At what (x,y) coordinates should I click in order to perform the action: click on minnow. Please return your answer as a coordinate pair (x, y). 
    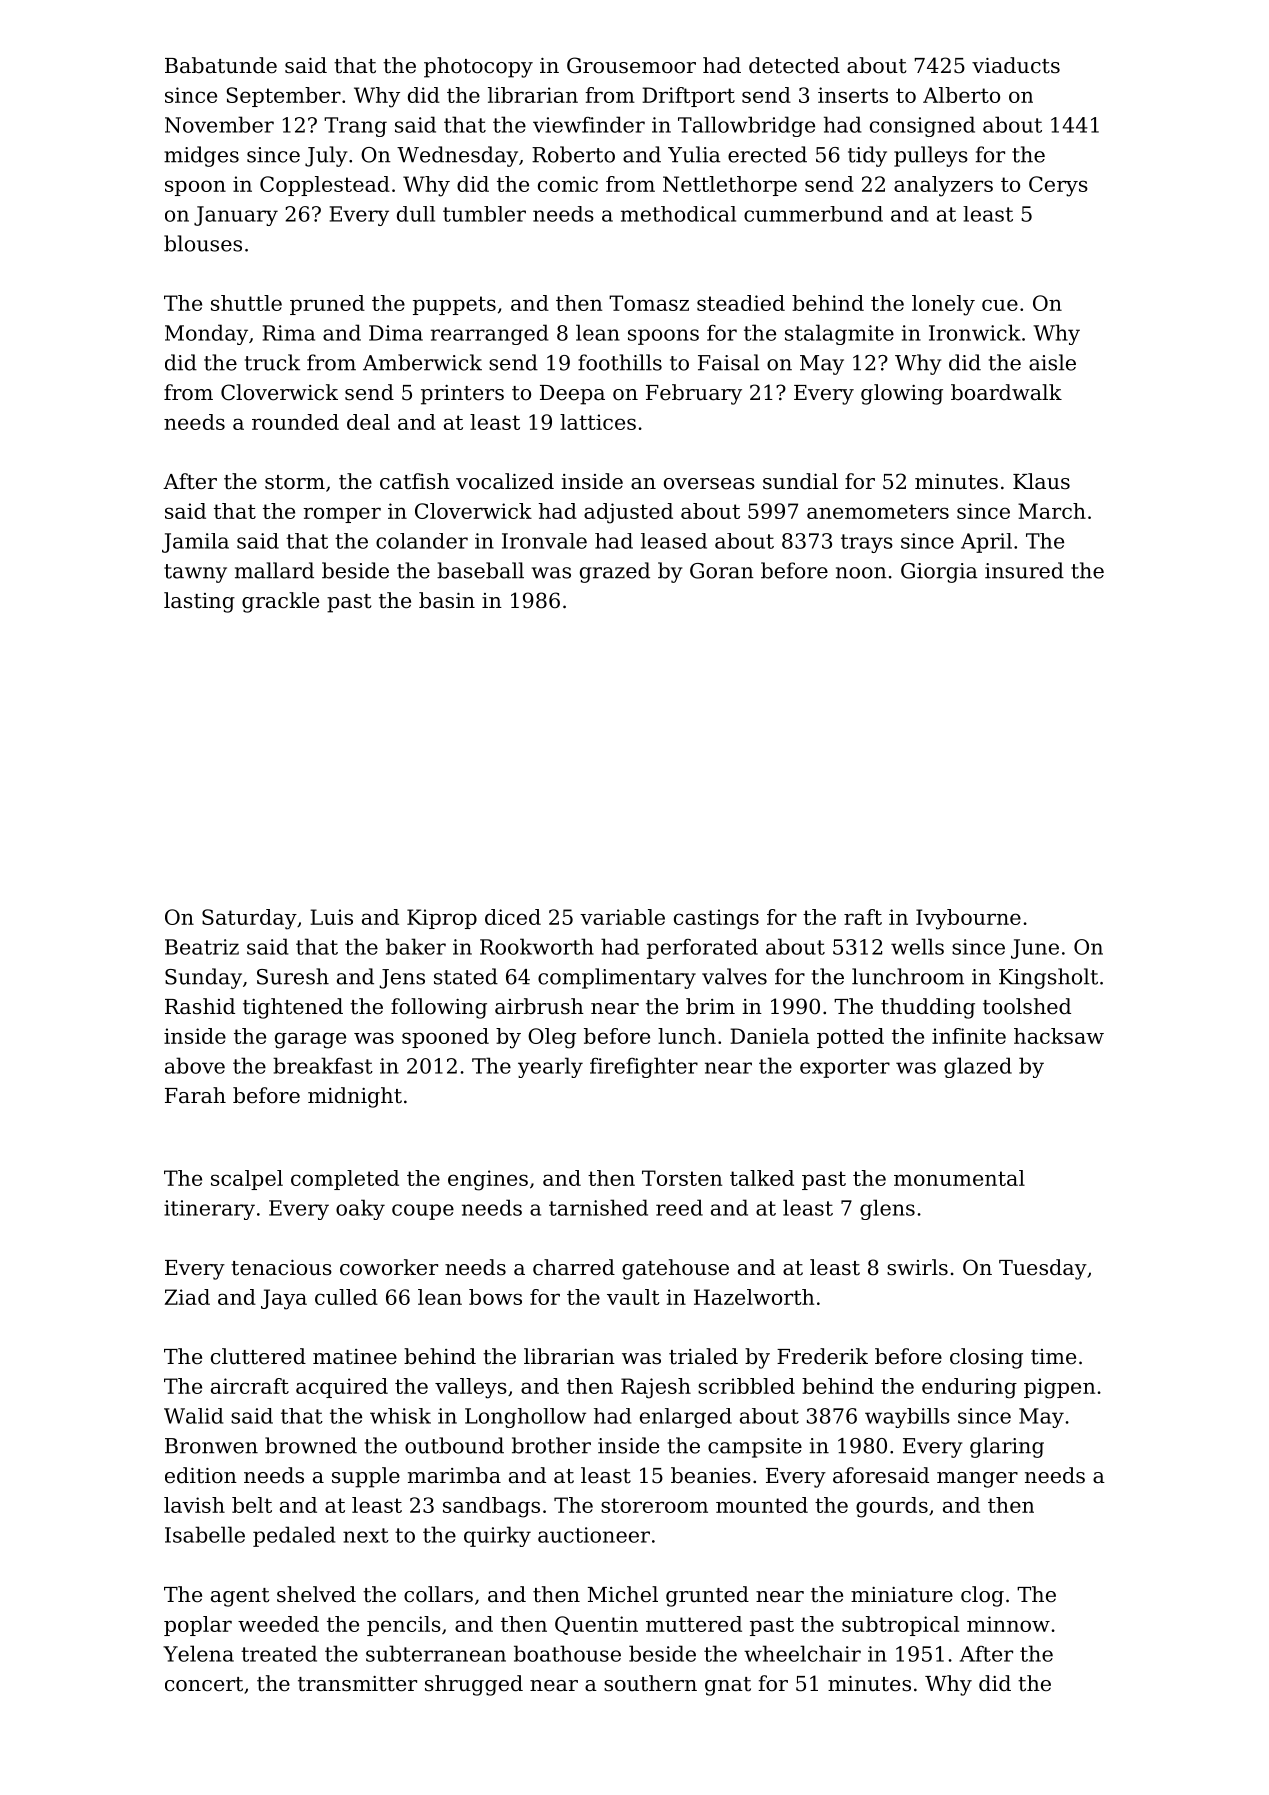
    Looking at the image, I should click on (1008, 1624).
